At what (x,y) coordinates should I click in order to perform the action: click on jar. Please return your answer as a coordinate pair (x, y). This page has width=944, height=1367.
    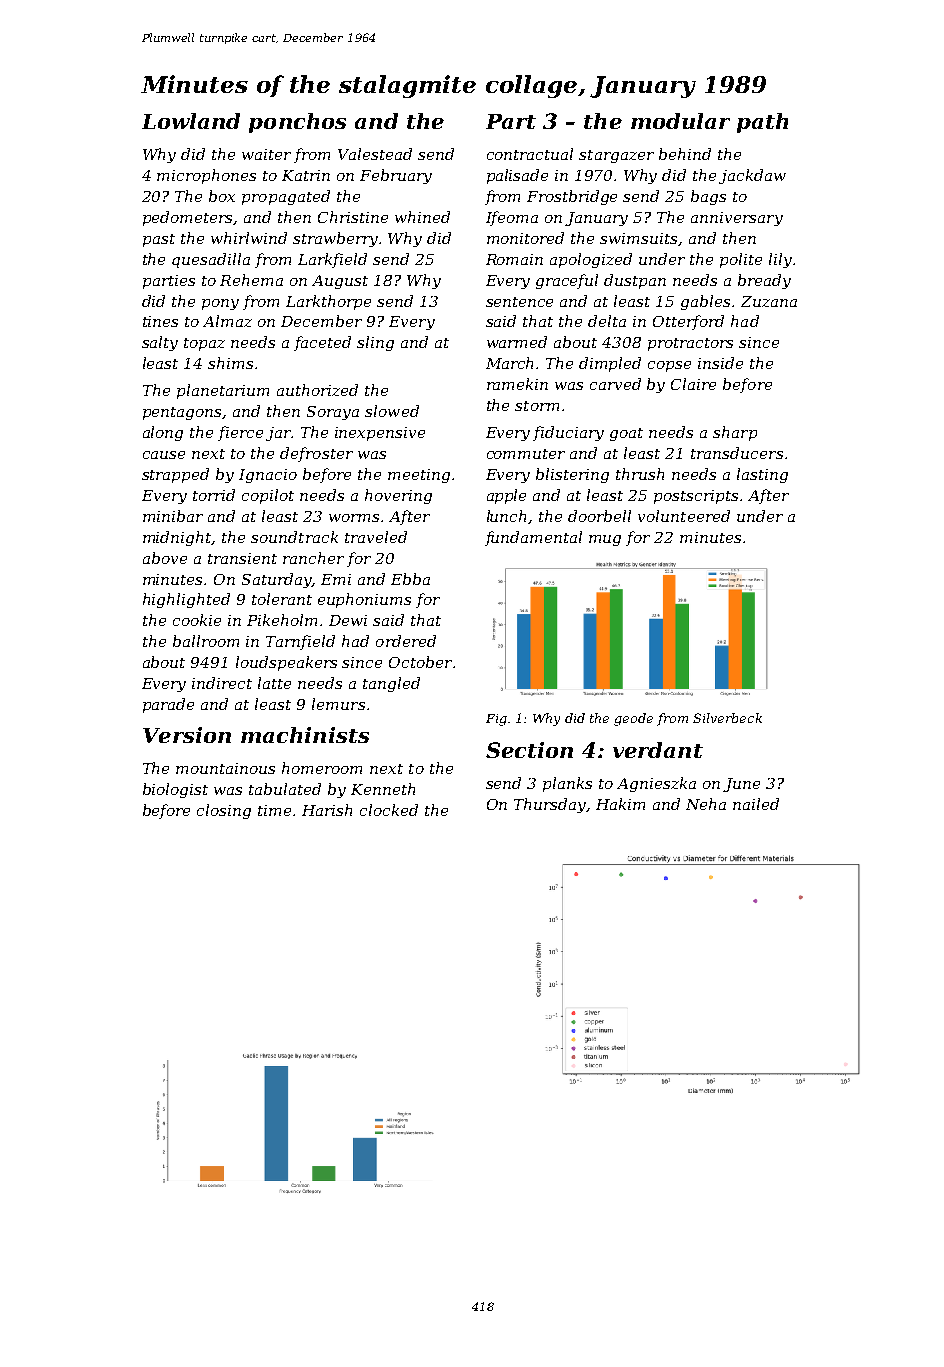
    Looking at the image, I should click on (279, 434).
